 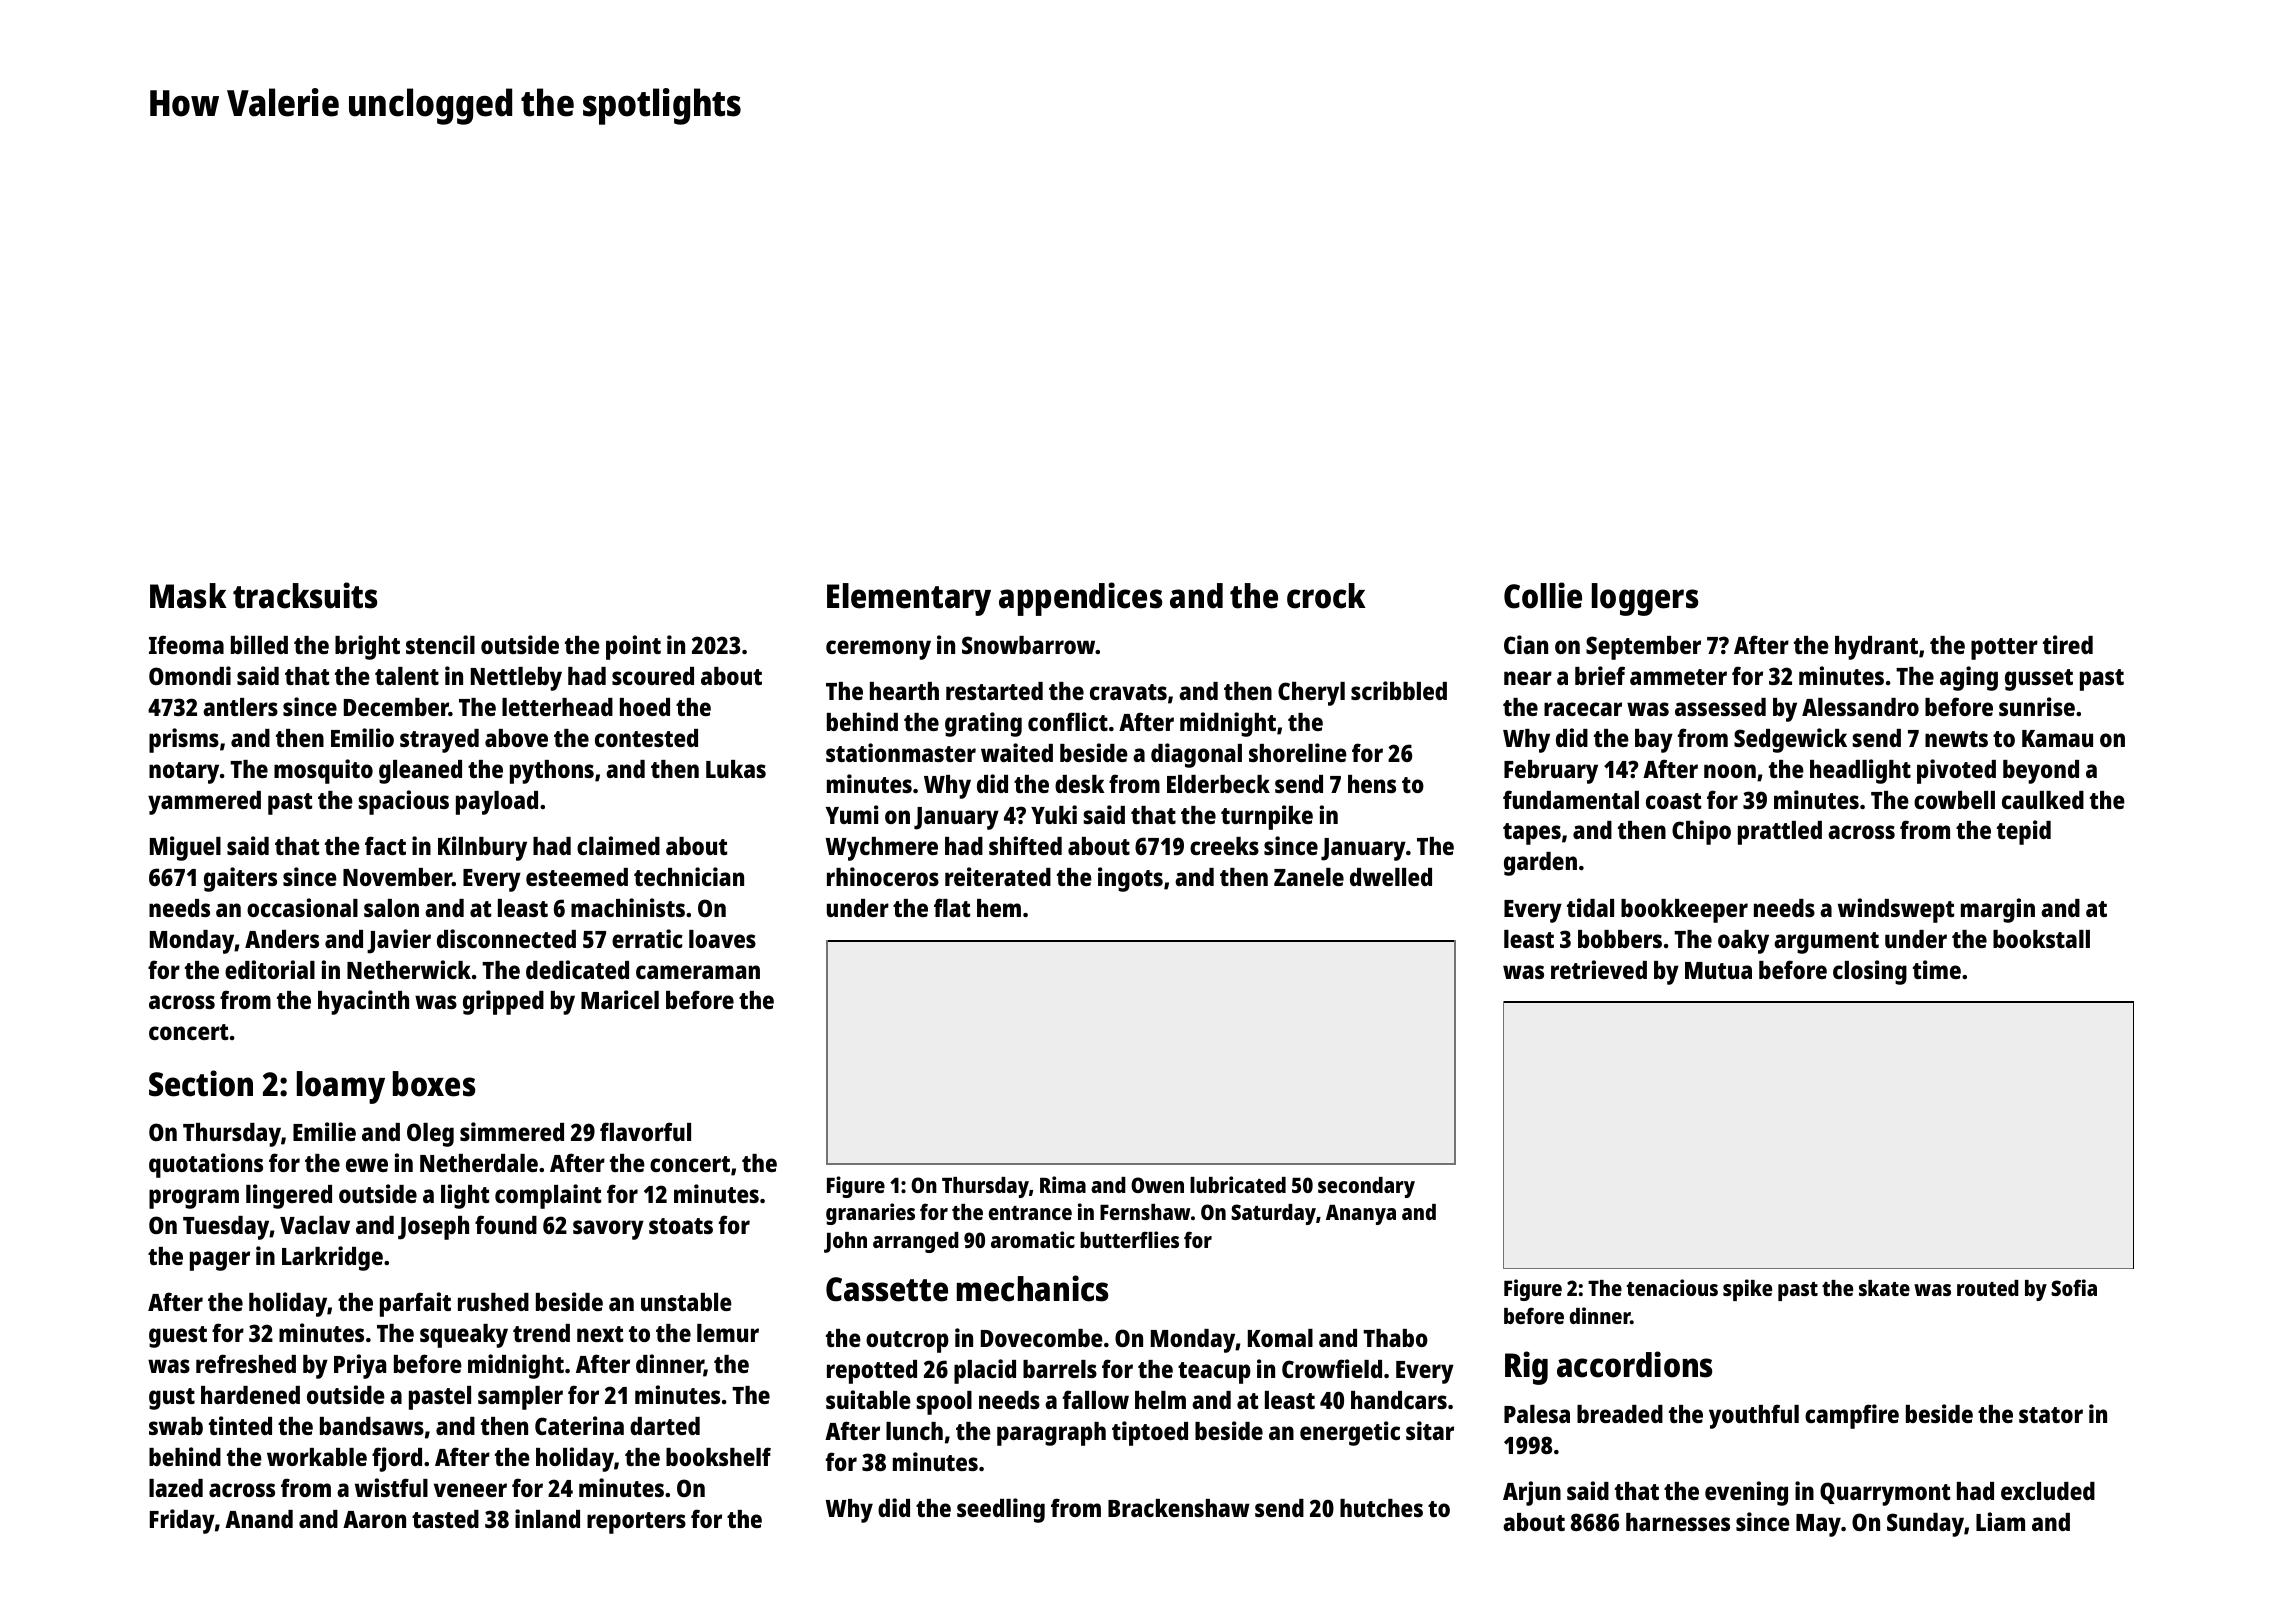 I want to click on Elementary, so click(x=909, y=599).
